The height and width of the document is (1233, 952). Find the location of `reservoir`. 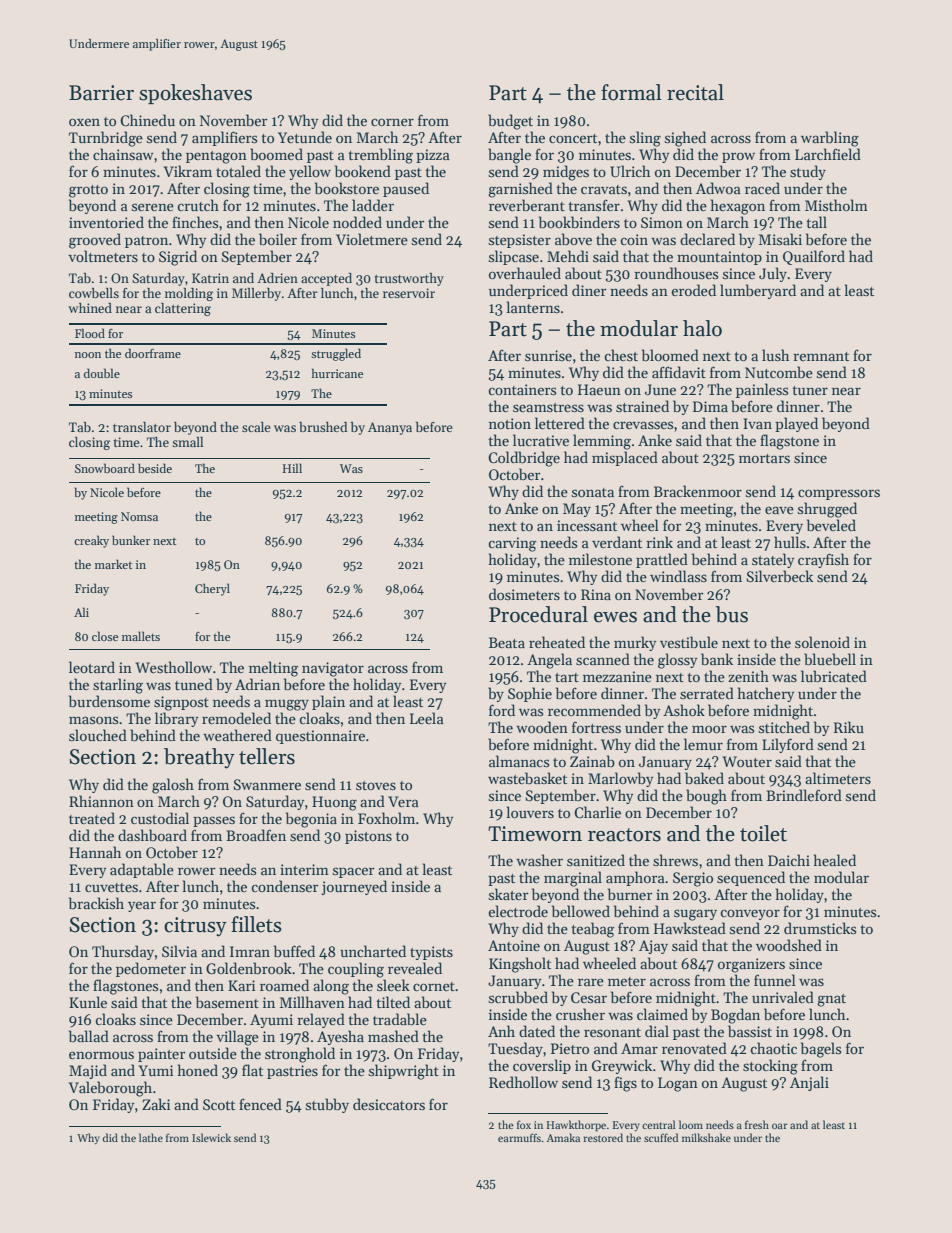

reservoir is located at coordinates (409, 293).
